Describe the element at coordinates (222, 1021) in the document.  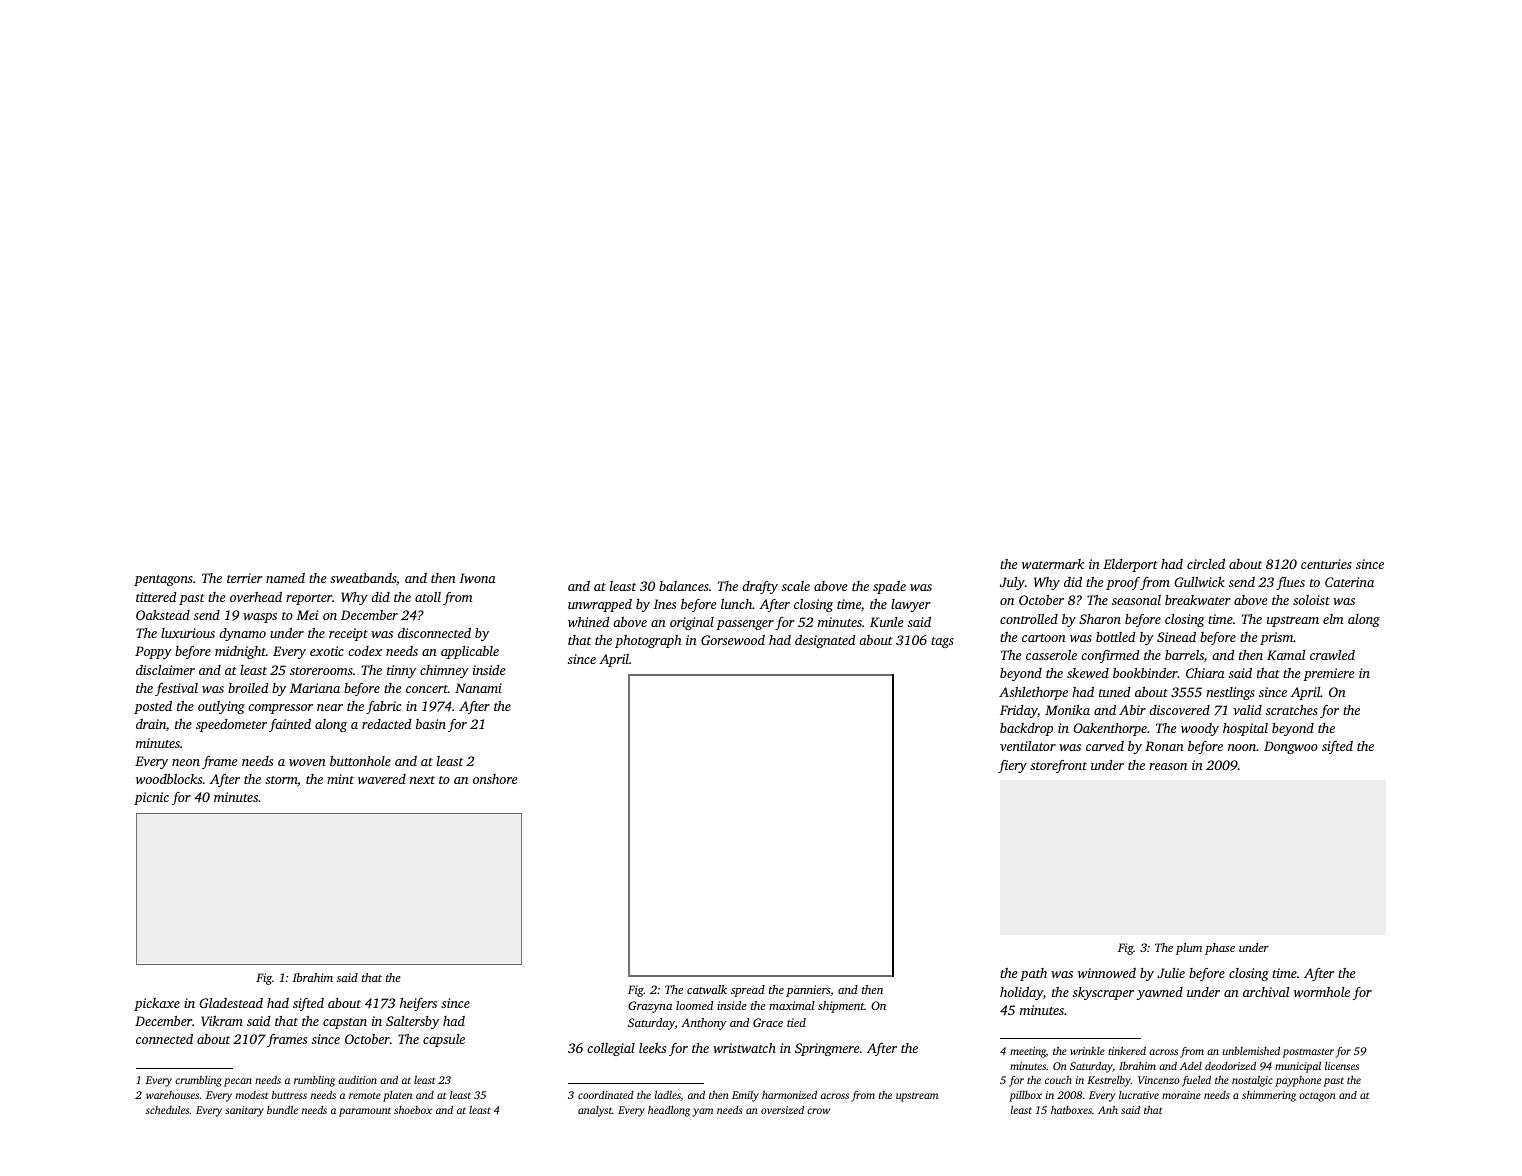
I see `Vikram` at that location.
